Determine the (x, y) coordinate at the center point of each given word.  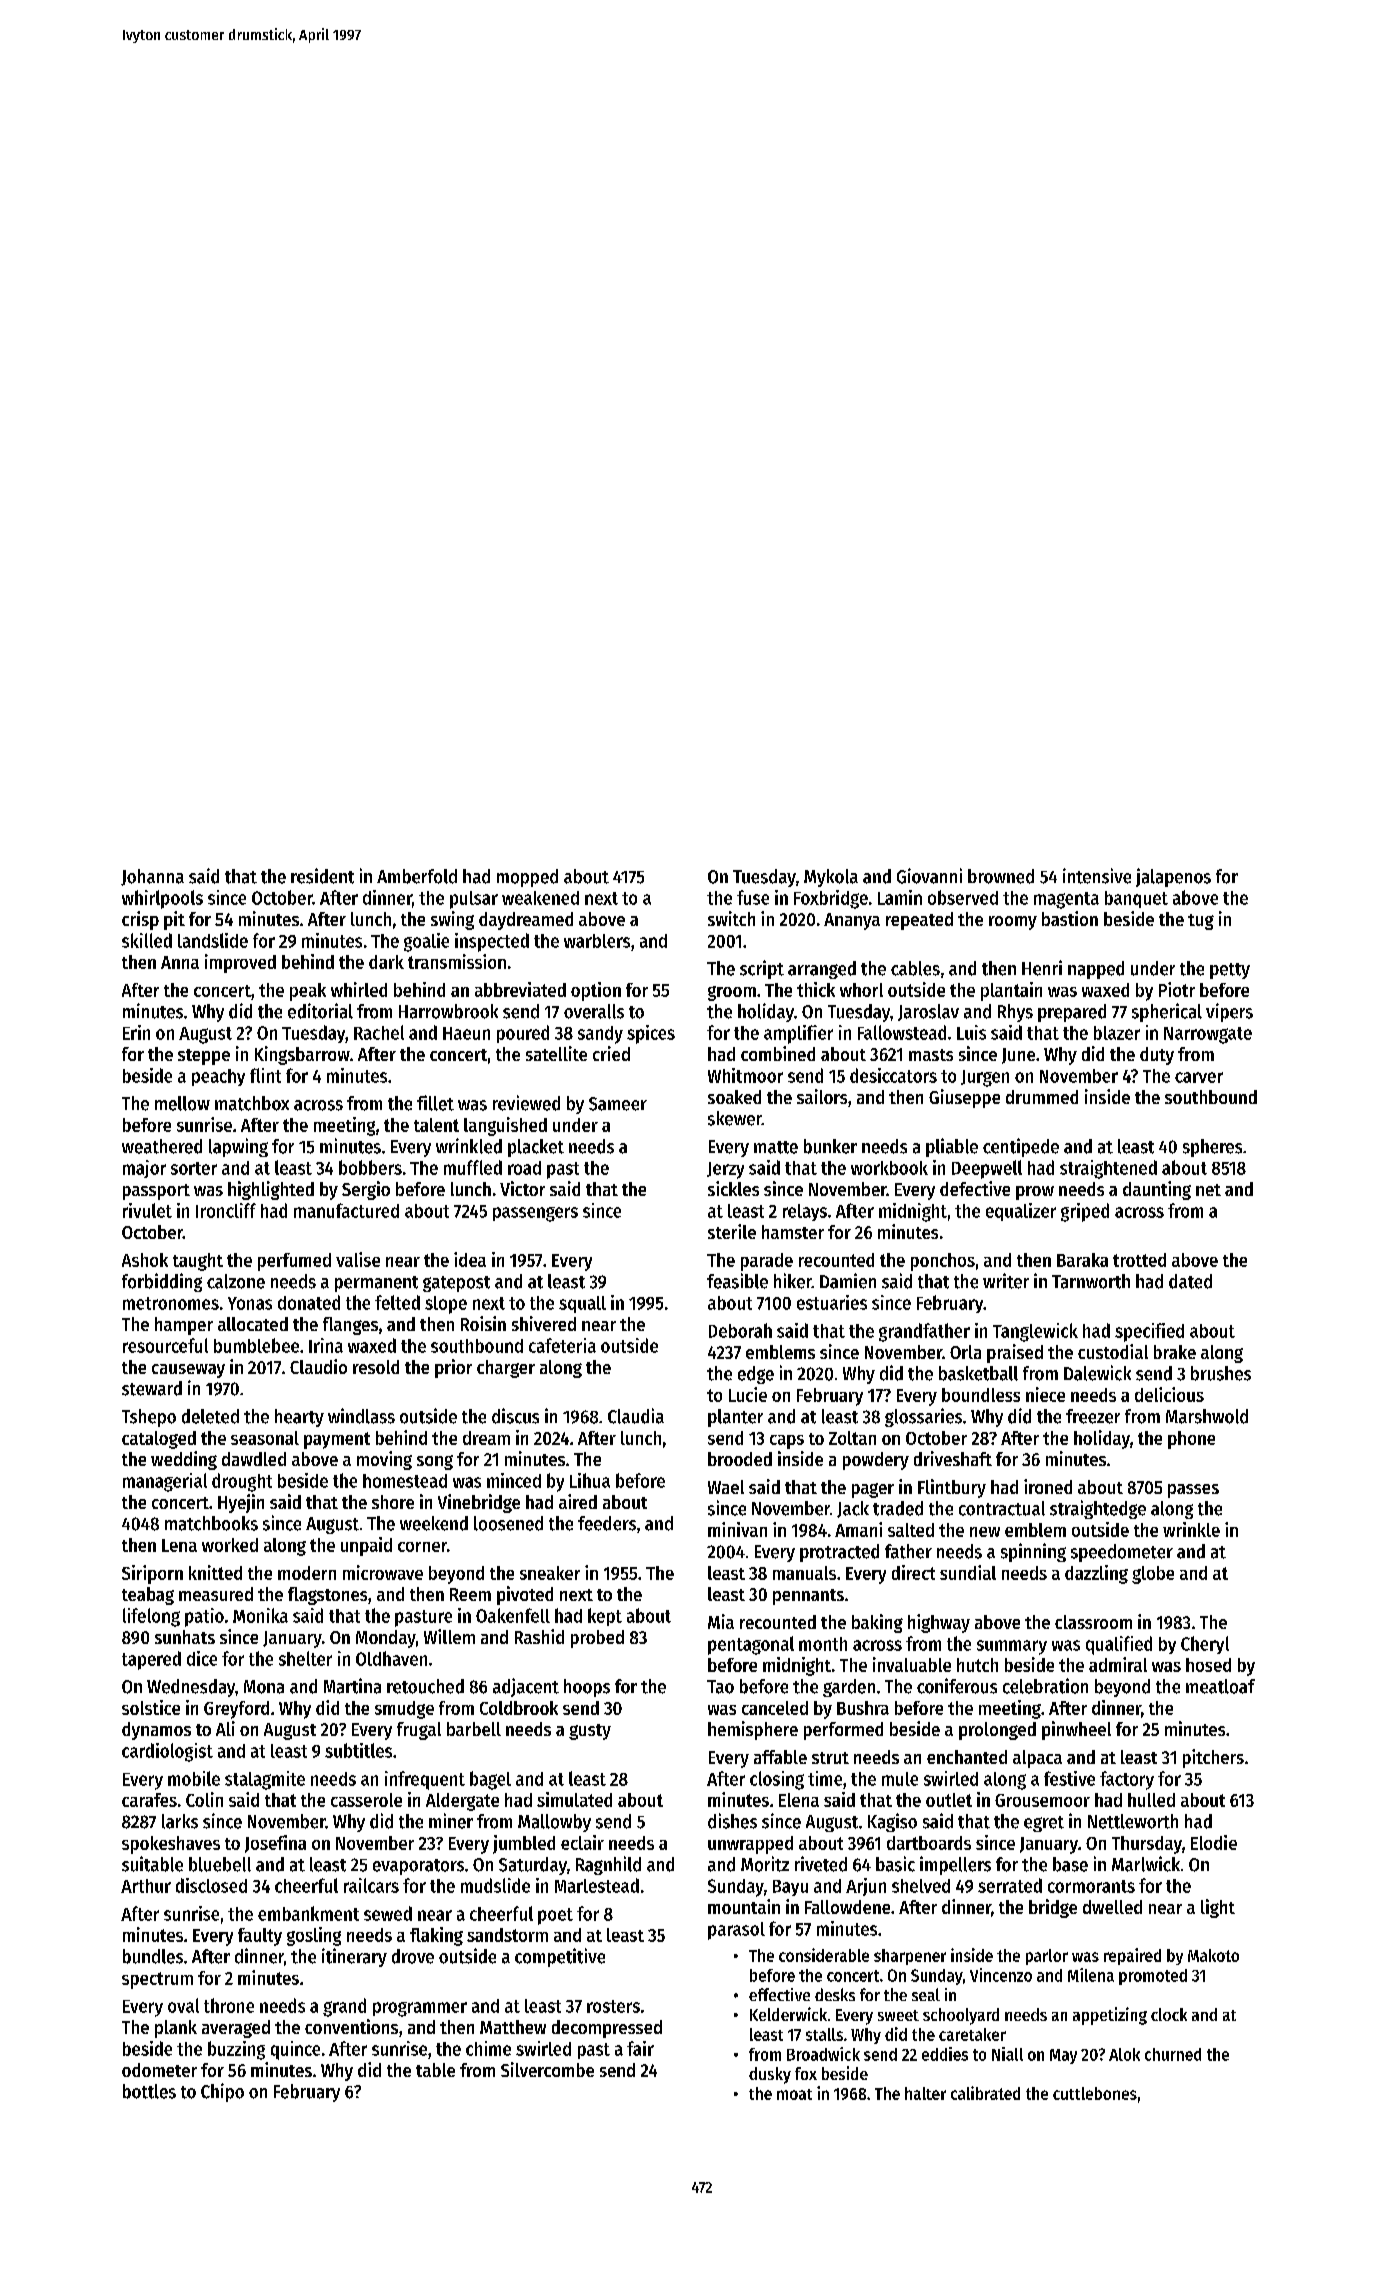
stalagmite (265, 1780)
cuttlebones (1095, 2093)
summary (1012, 1647)
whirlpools (162, 899)
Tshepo (149, 1418)
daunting (1157, 1190)
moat (794, 2094)
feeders (607, 1523)
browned (1001, 876)
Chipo (222, 2092)
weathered (162, 1146)
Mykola (831, 878)
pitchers (1213, 1758)
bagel (490, 1780)
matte (776, 1147)
